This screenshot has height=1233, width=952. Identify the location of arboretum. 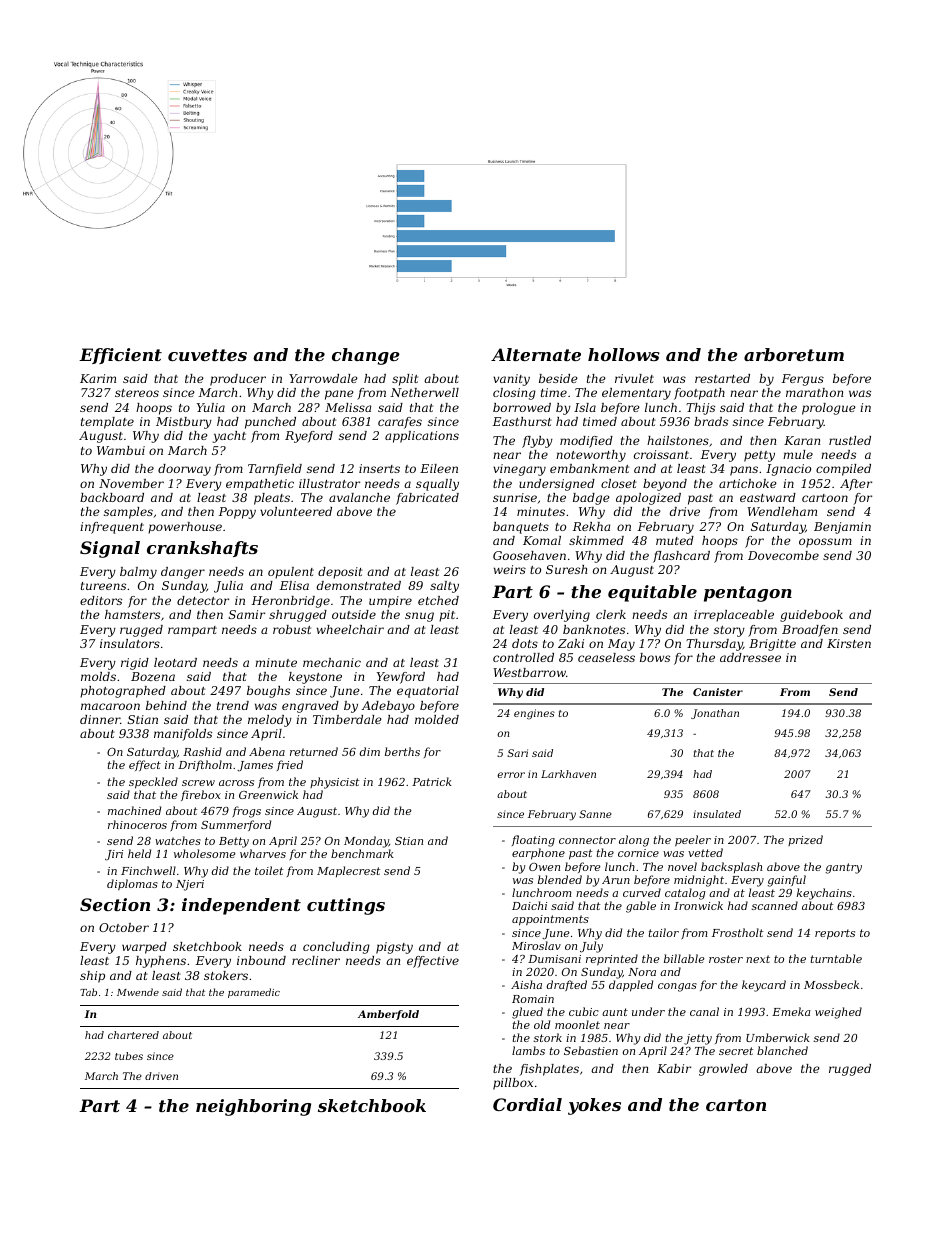
(794, 354).
